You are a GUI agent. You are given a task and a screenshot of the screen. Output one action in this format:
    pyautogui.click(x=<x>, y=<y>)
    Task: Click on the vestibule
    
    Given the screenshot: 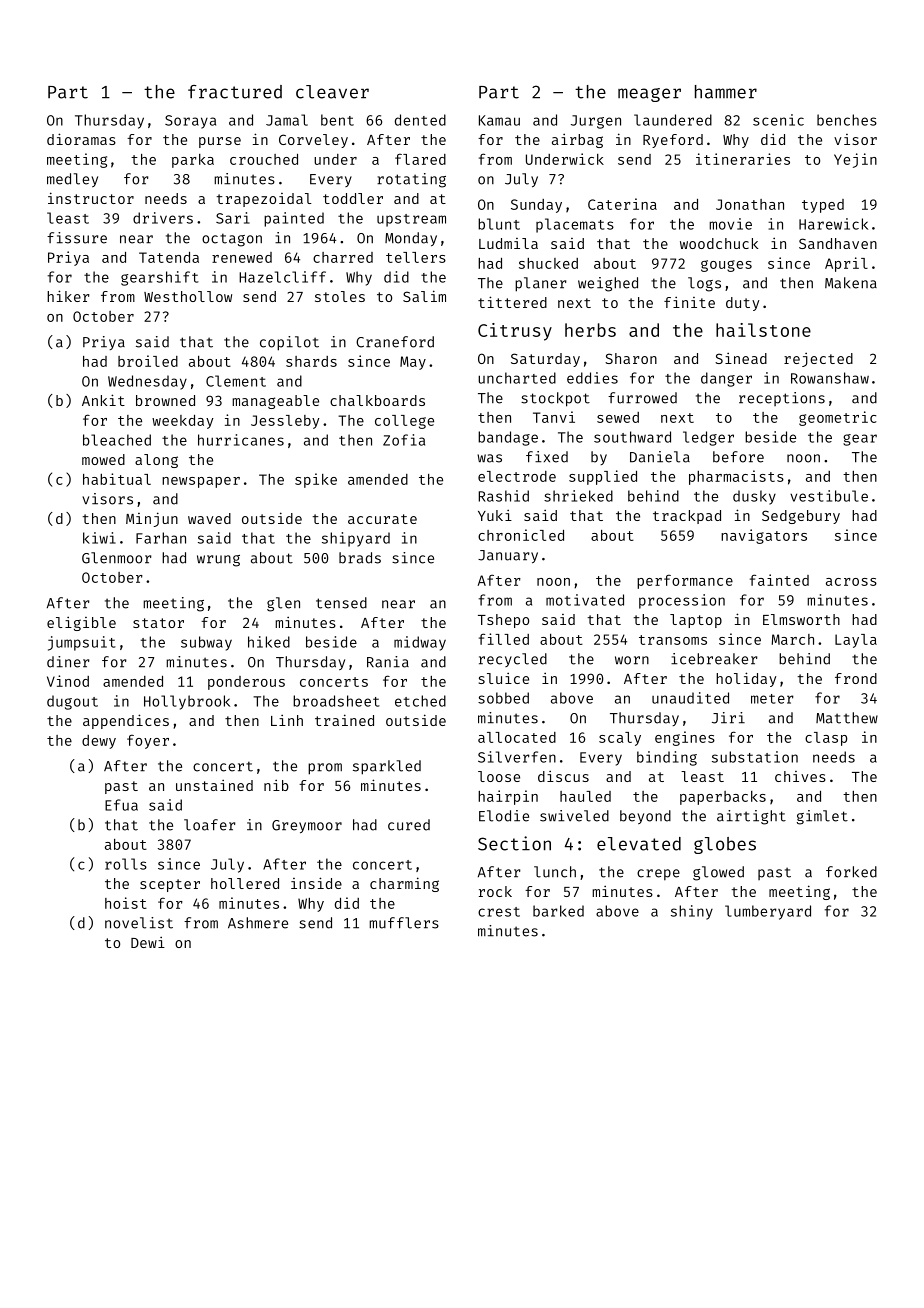 What is the action you would take?
    pyautogui.click(x=829, y=496)
